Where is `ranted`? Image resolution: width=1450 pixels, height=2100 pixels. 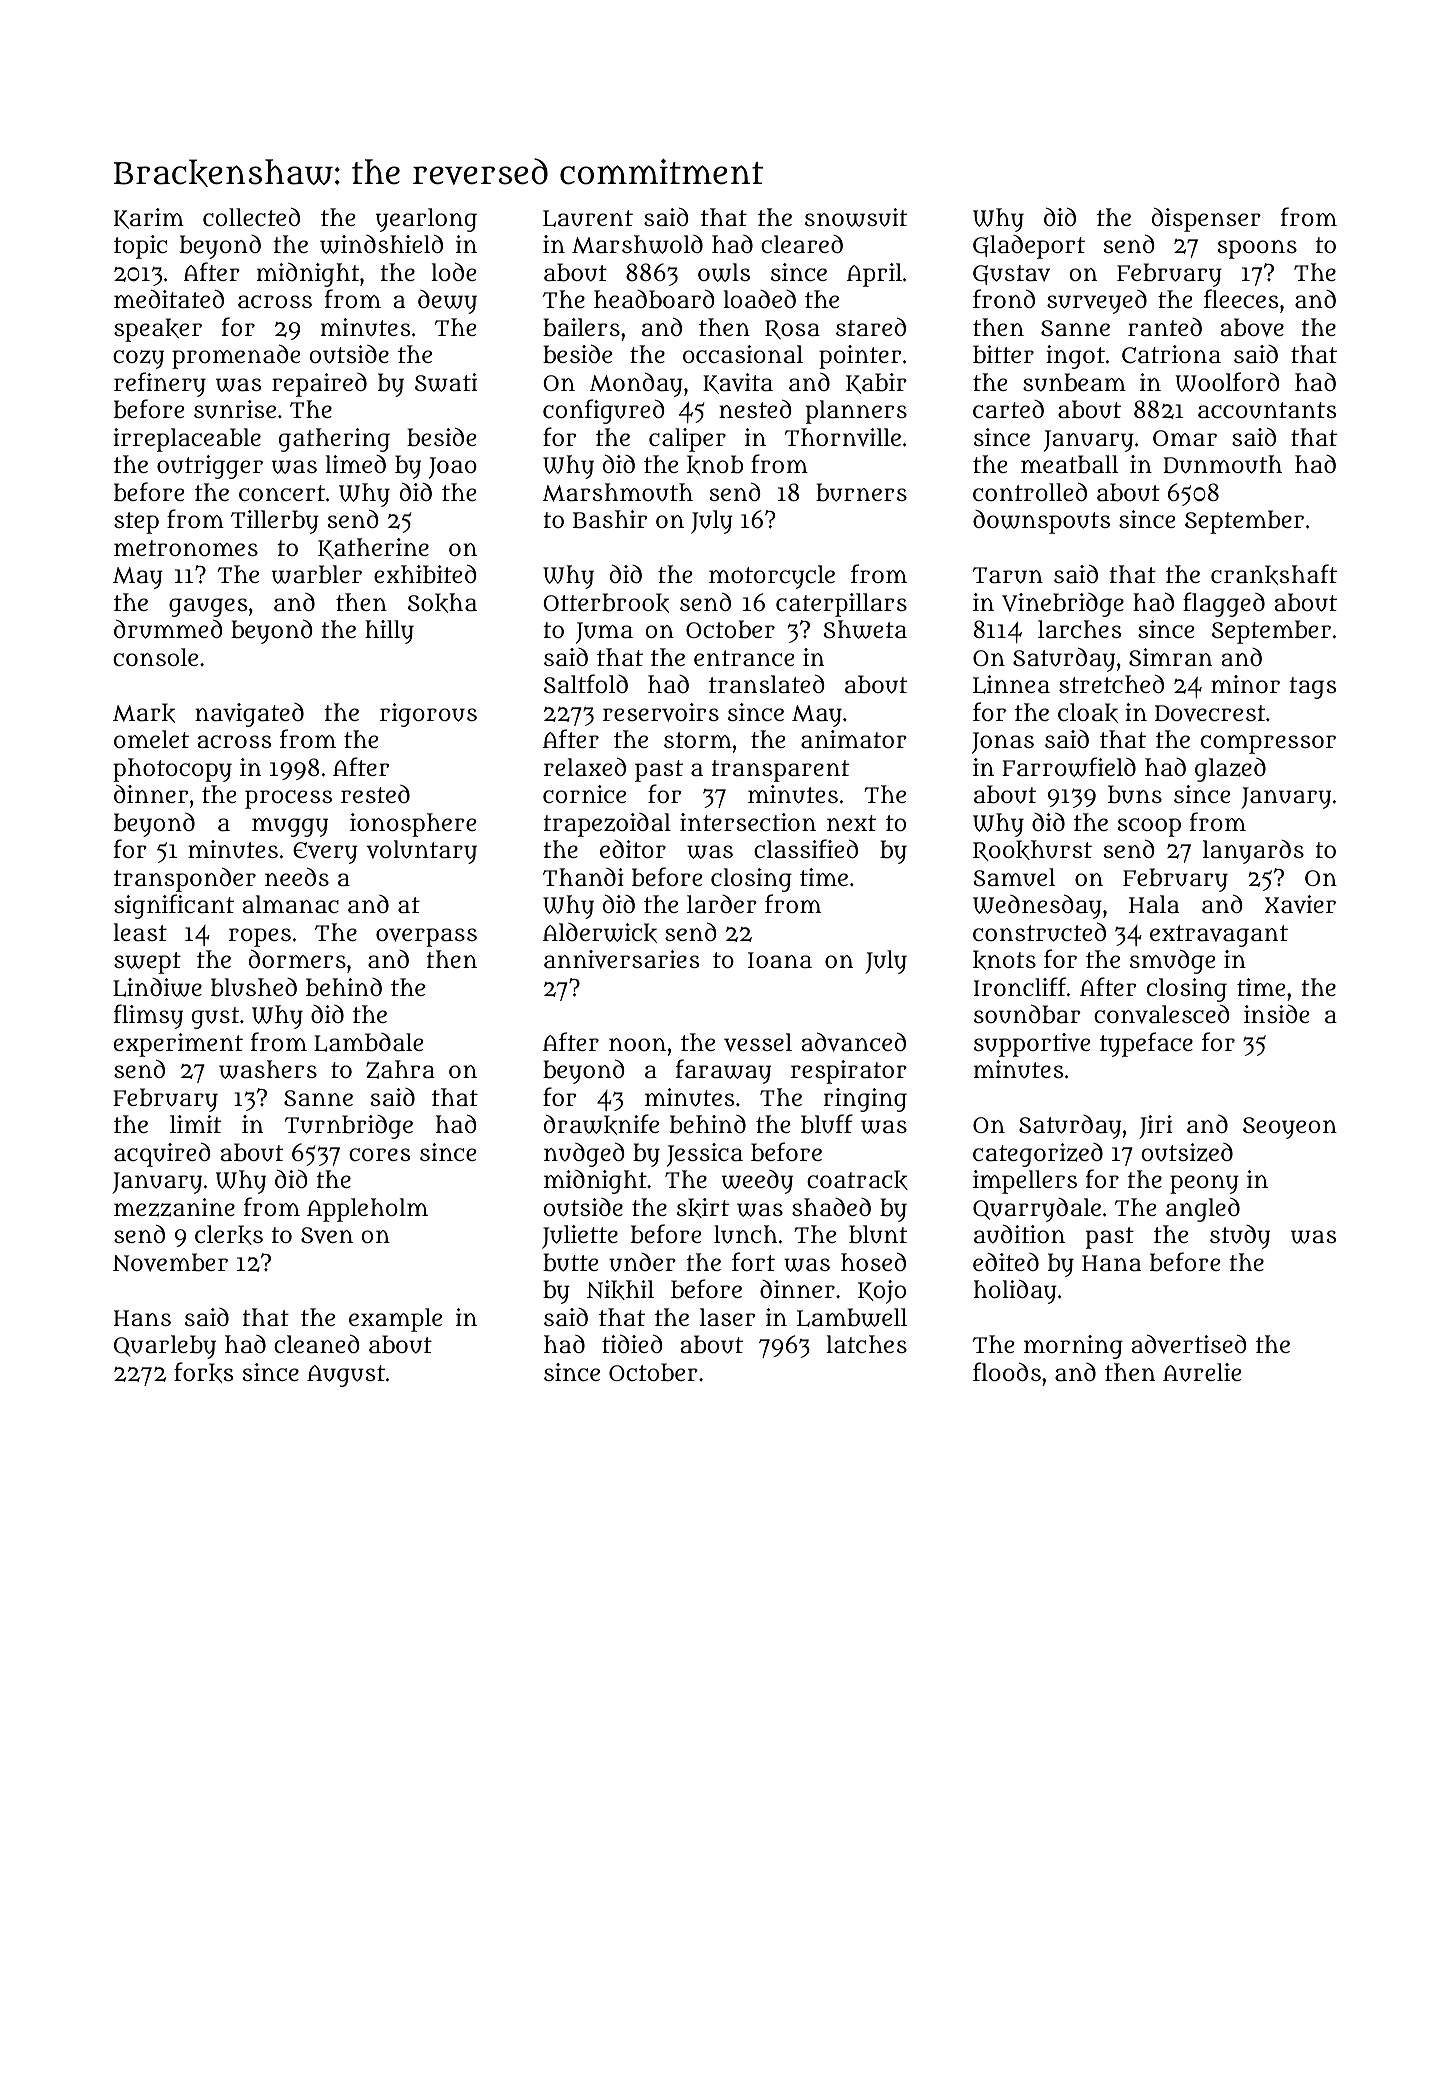 ranted is located at coordinates (1165, 327).
